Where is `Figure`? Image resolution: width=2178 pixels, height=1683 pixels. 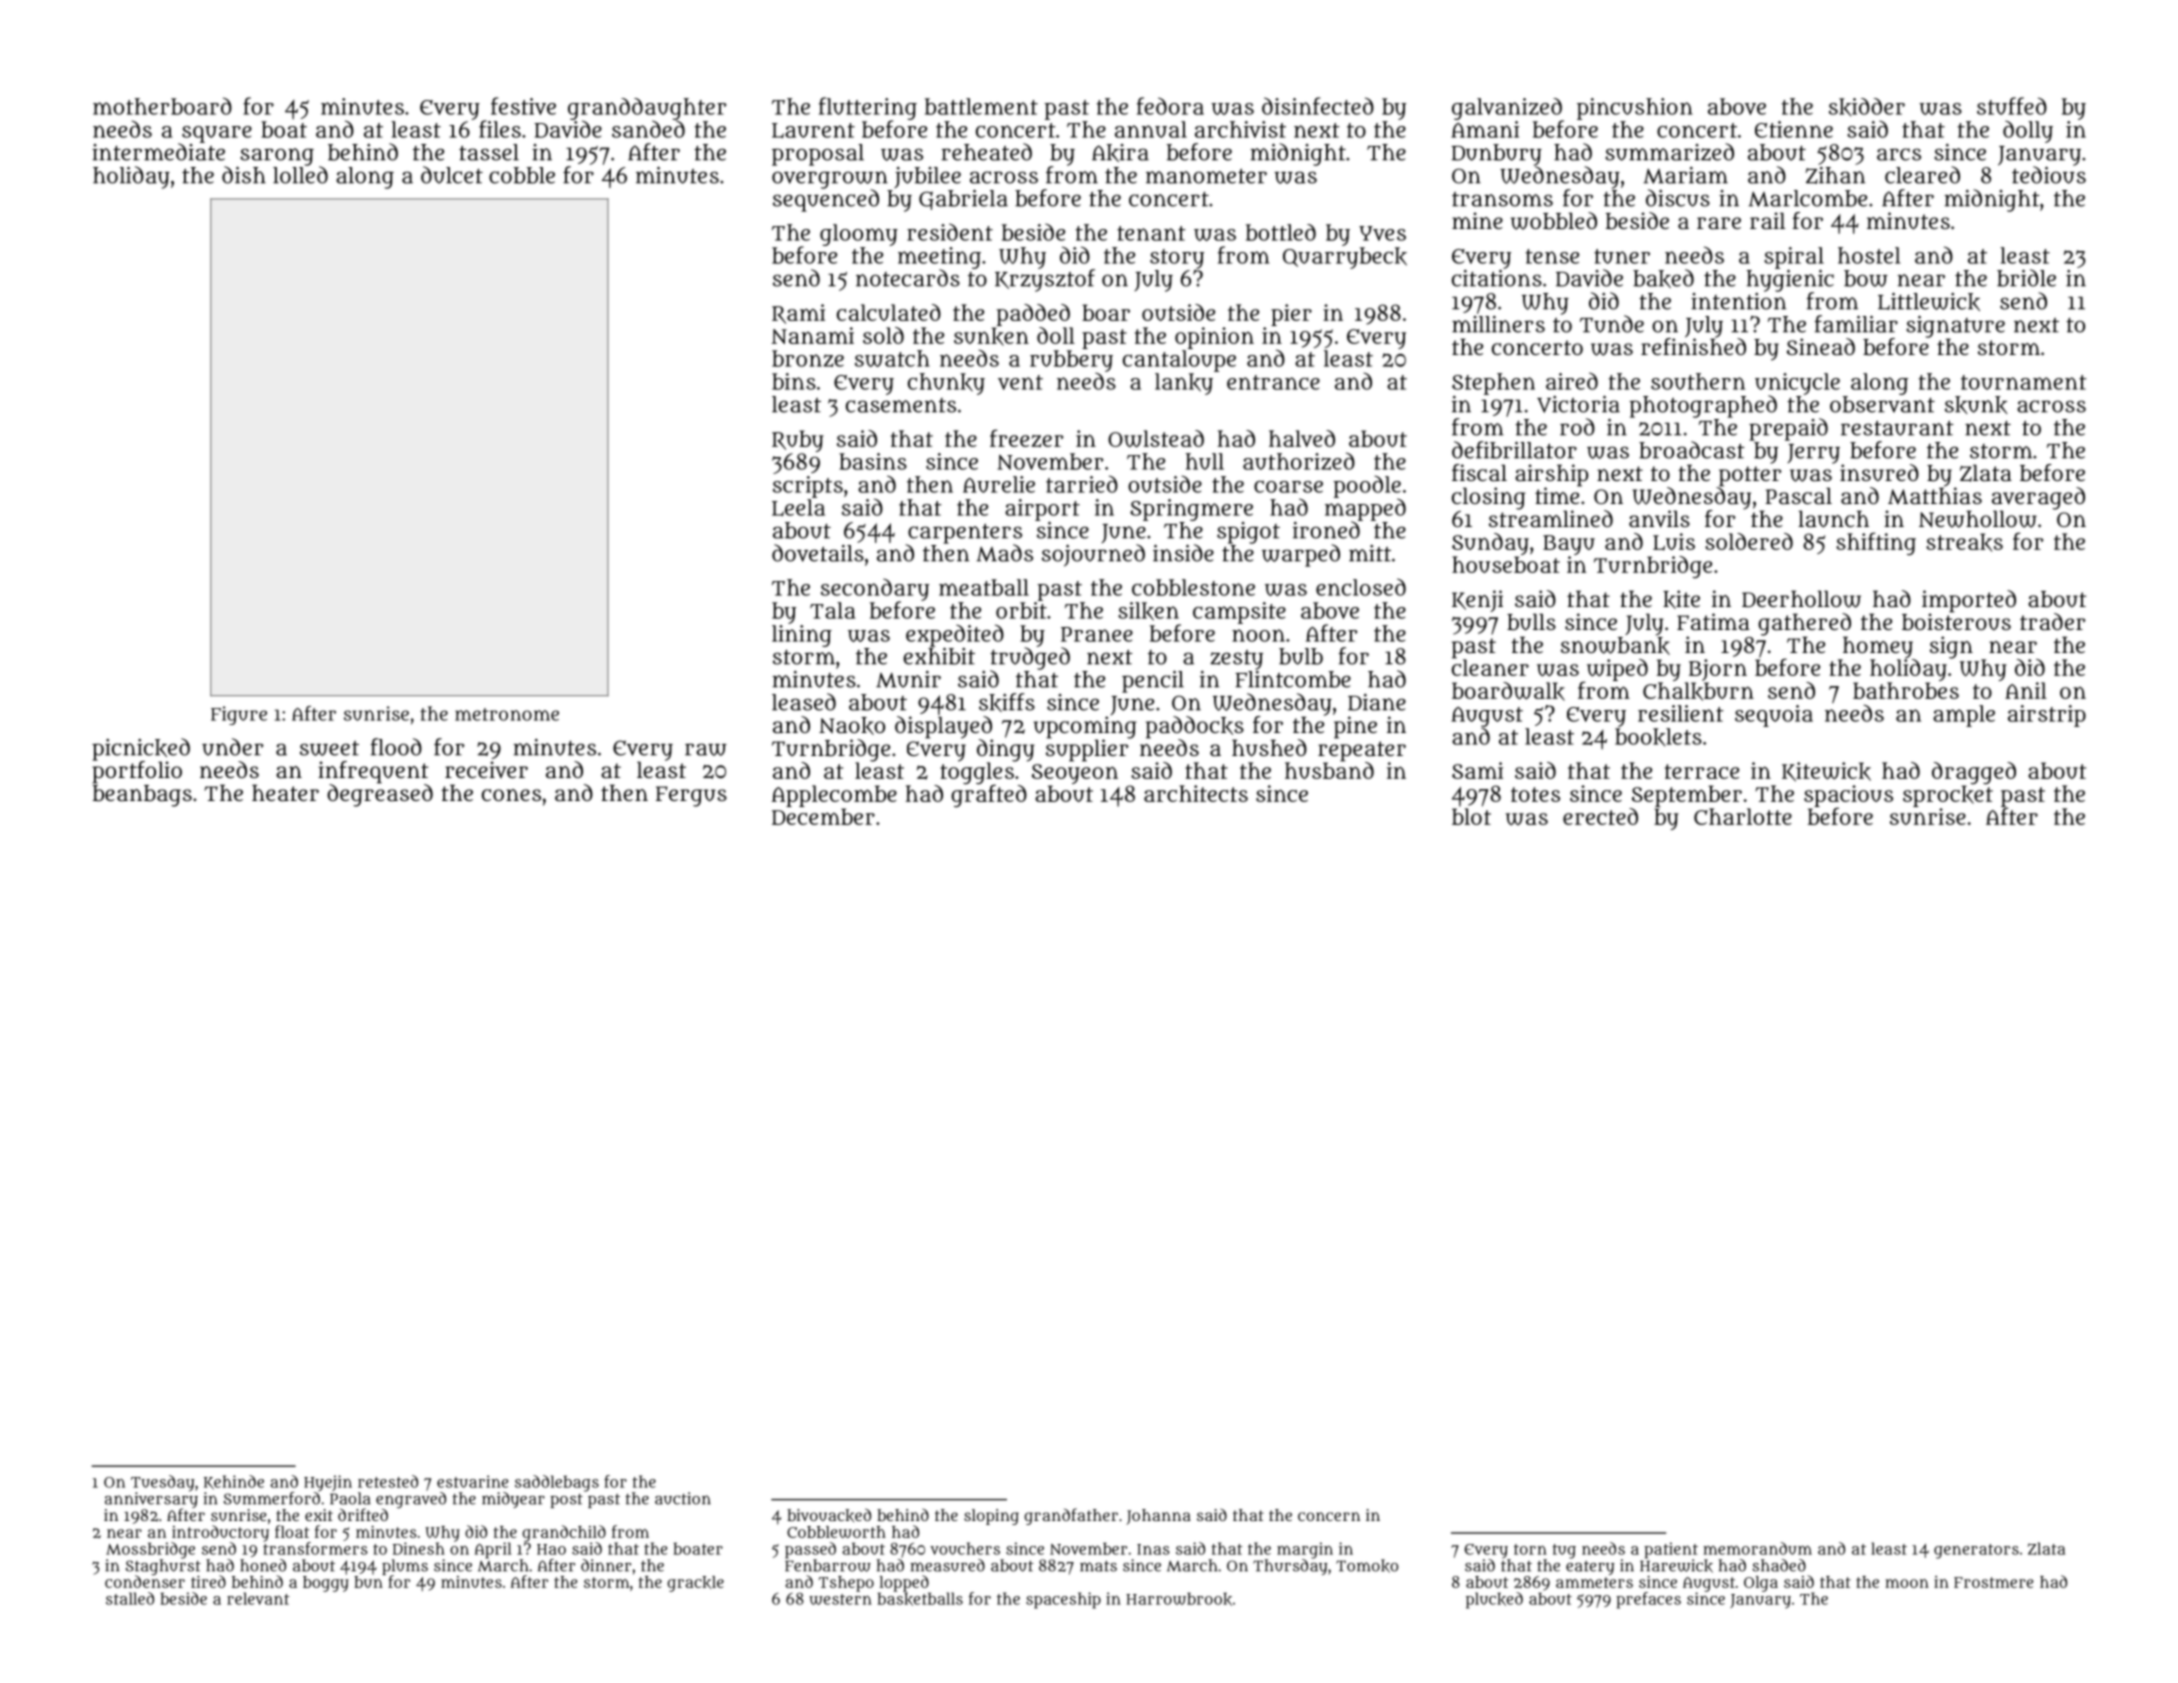
Figure is located at coordinates (239, 715).
